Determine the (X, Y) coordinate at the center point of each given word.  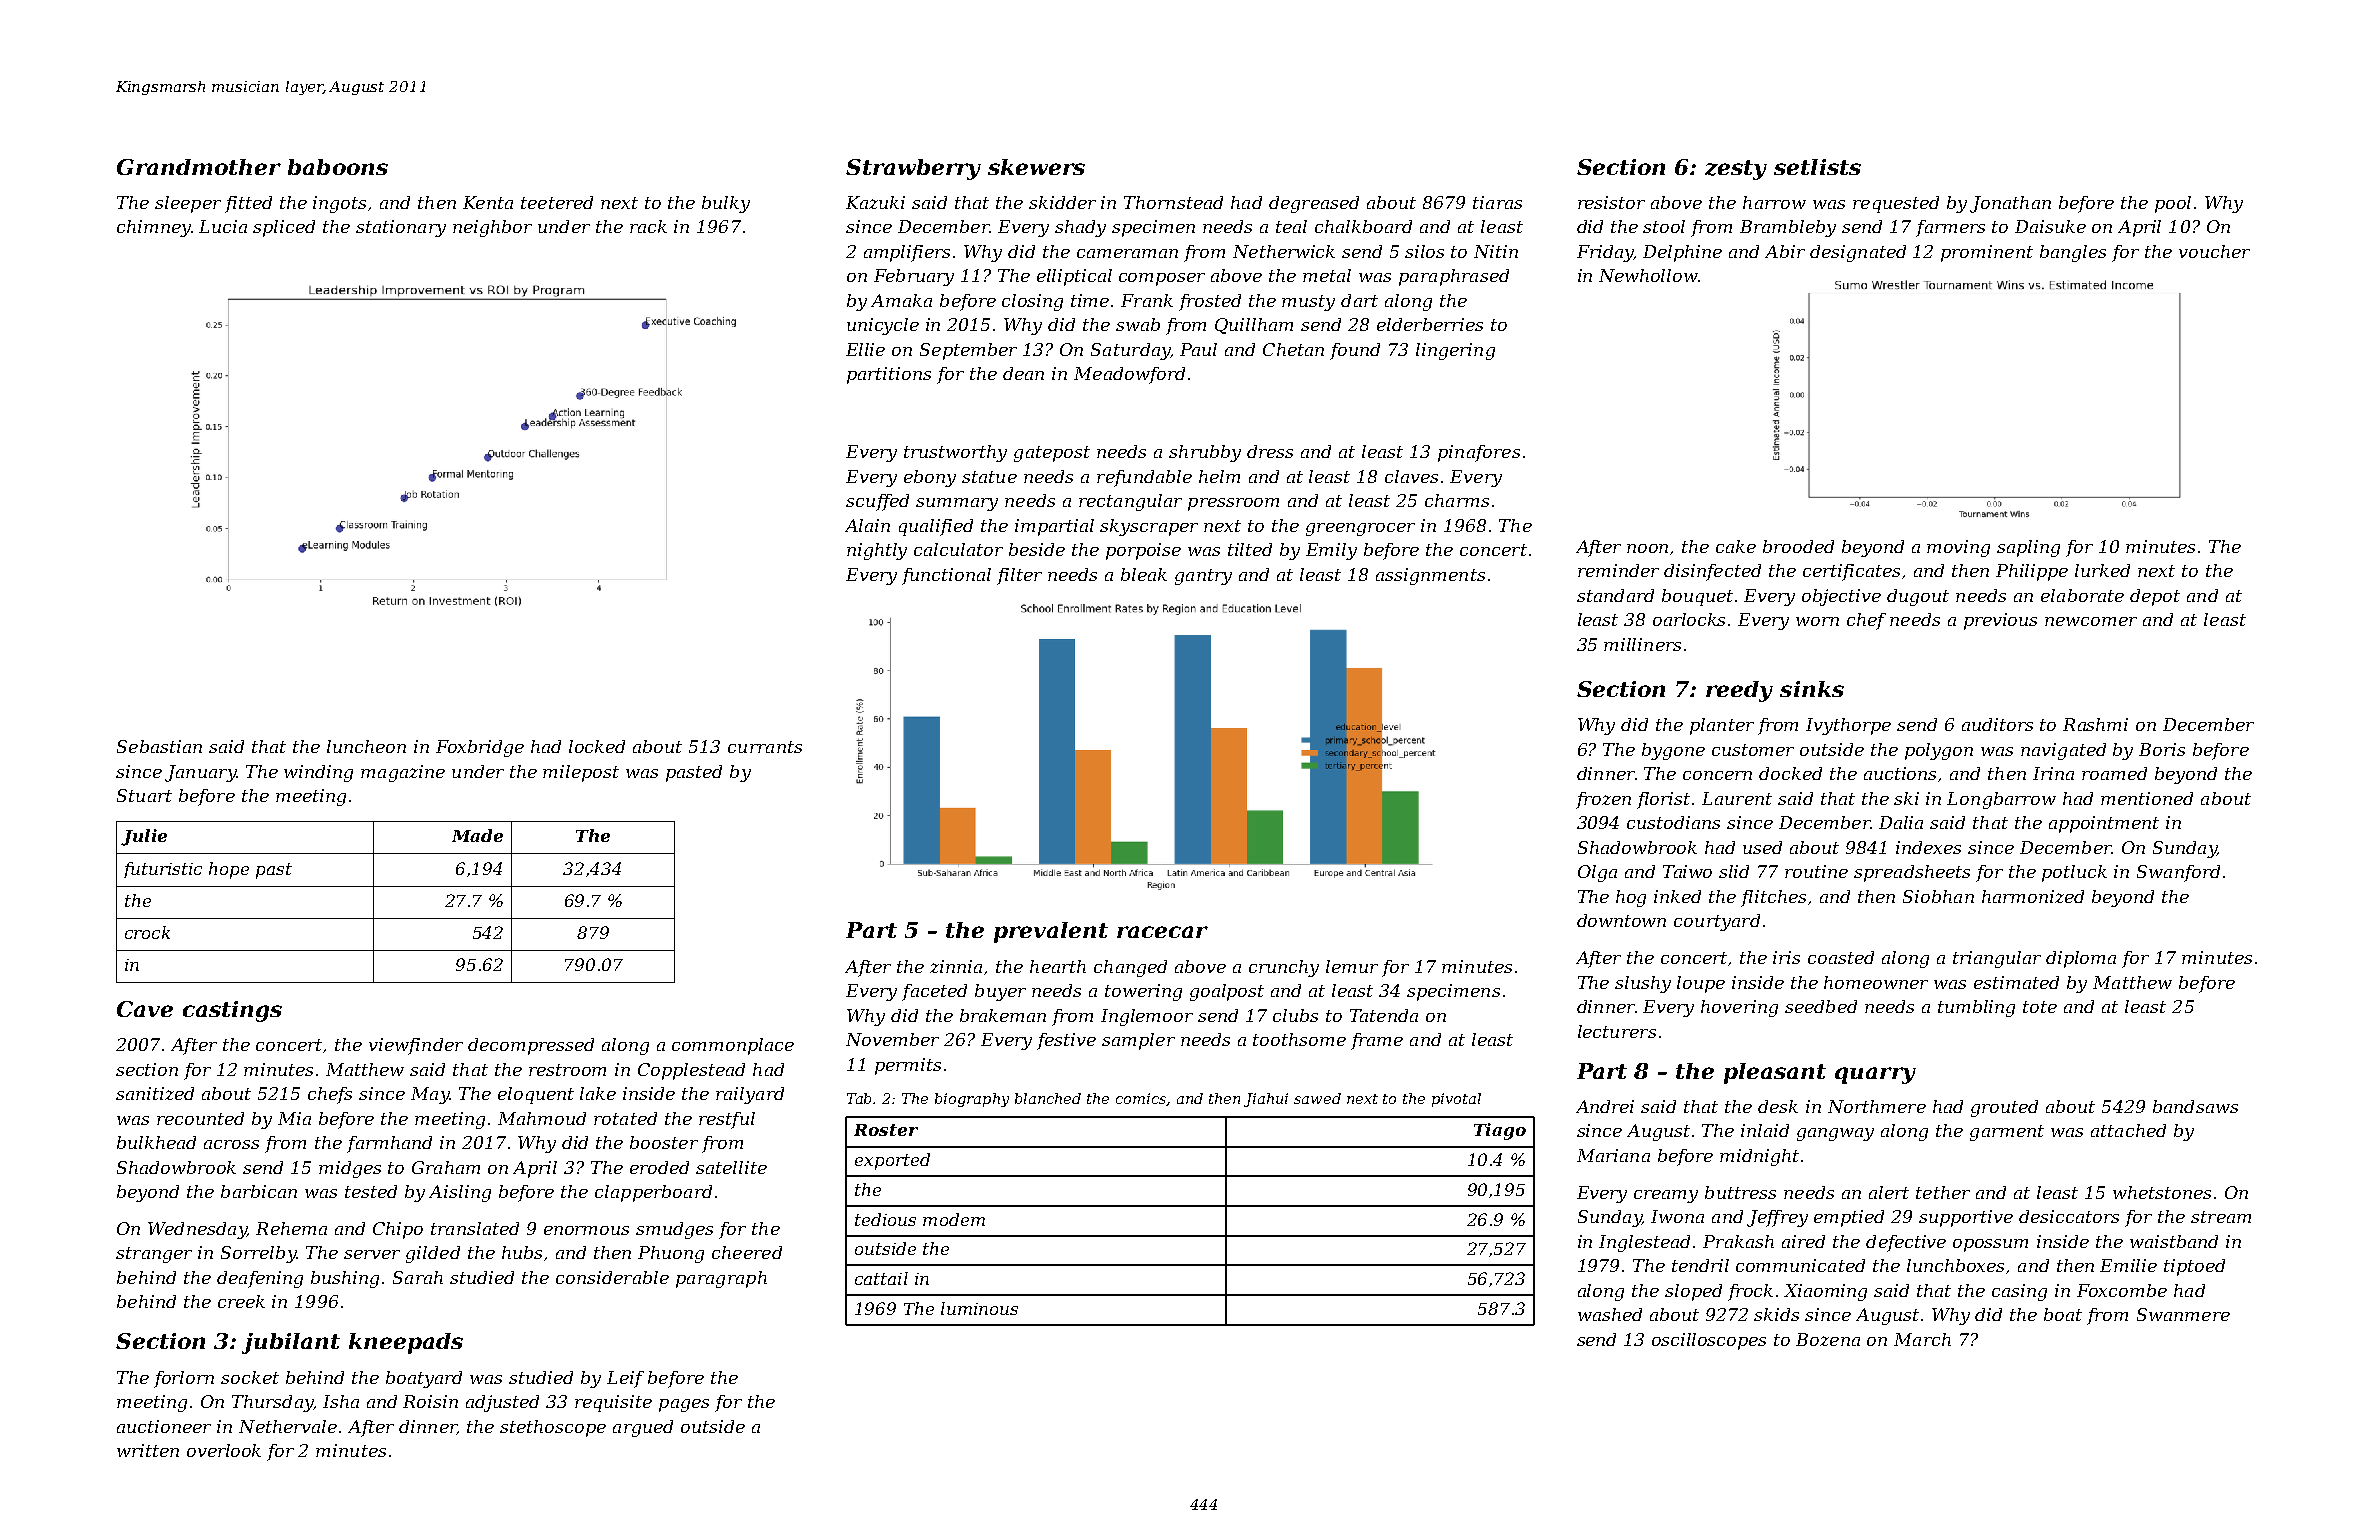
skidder (1062, 202)
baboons (338, 167)
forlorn (184, 1379)
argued (643, 1428)
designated (1858, 253)
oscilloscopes (1709, 1341)
